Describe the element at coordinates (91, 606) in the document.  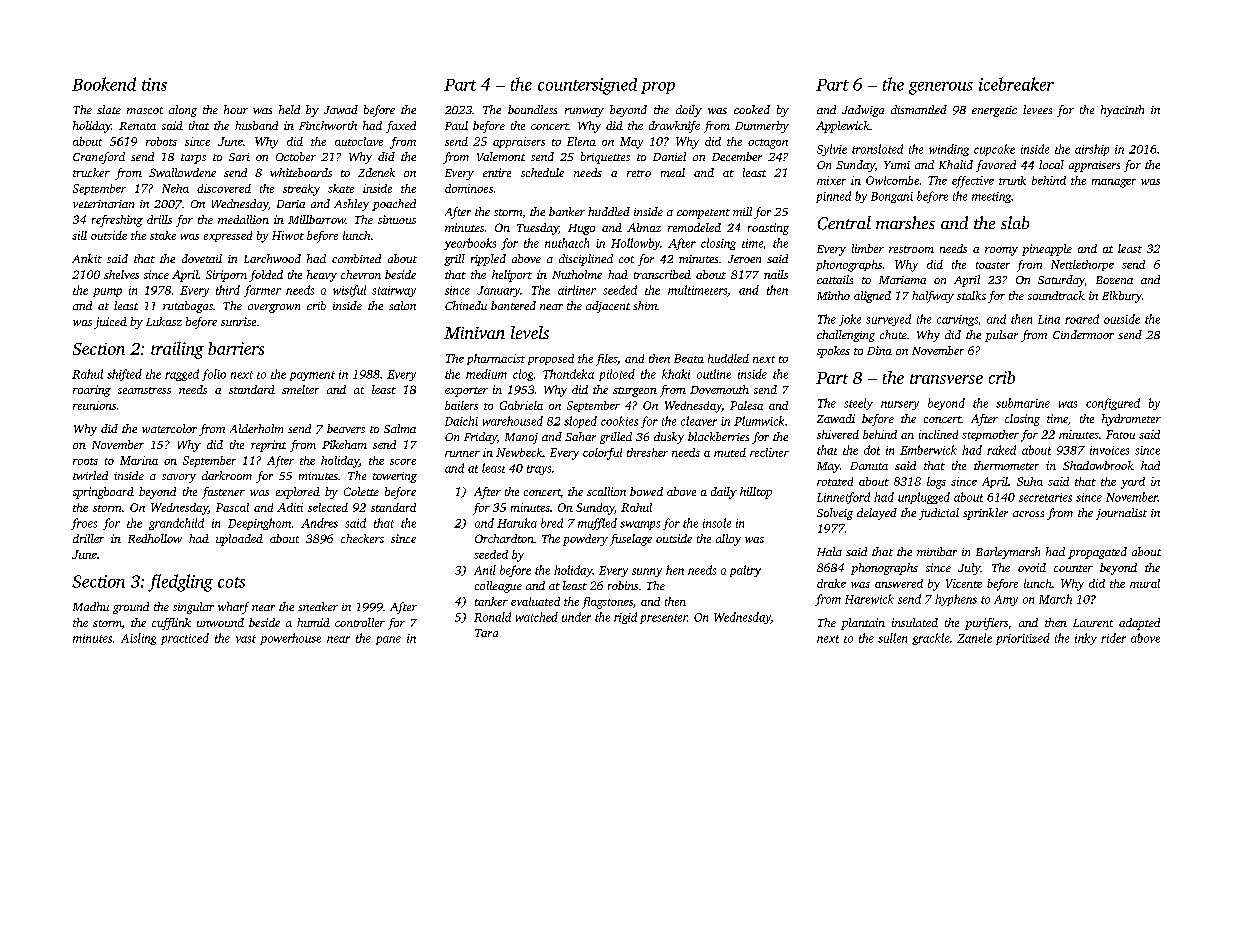
I see `Madhu` at that location.
